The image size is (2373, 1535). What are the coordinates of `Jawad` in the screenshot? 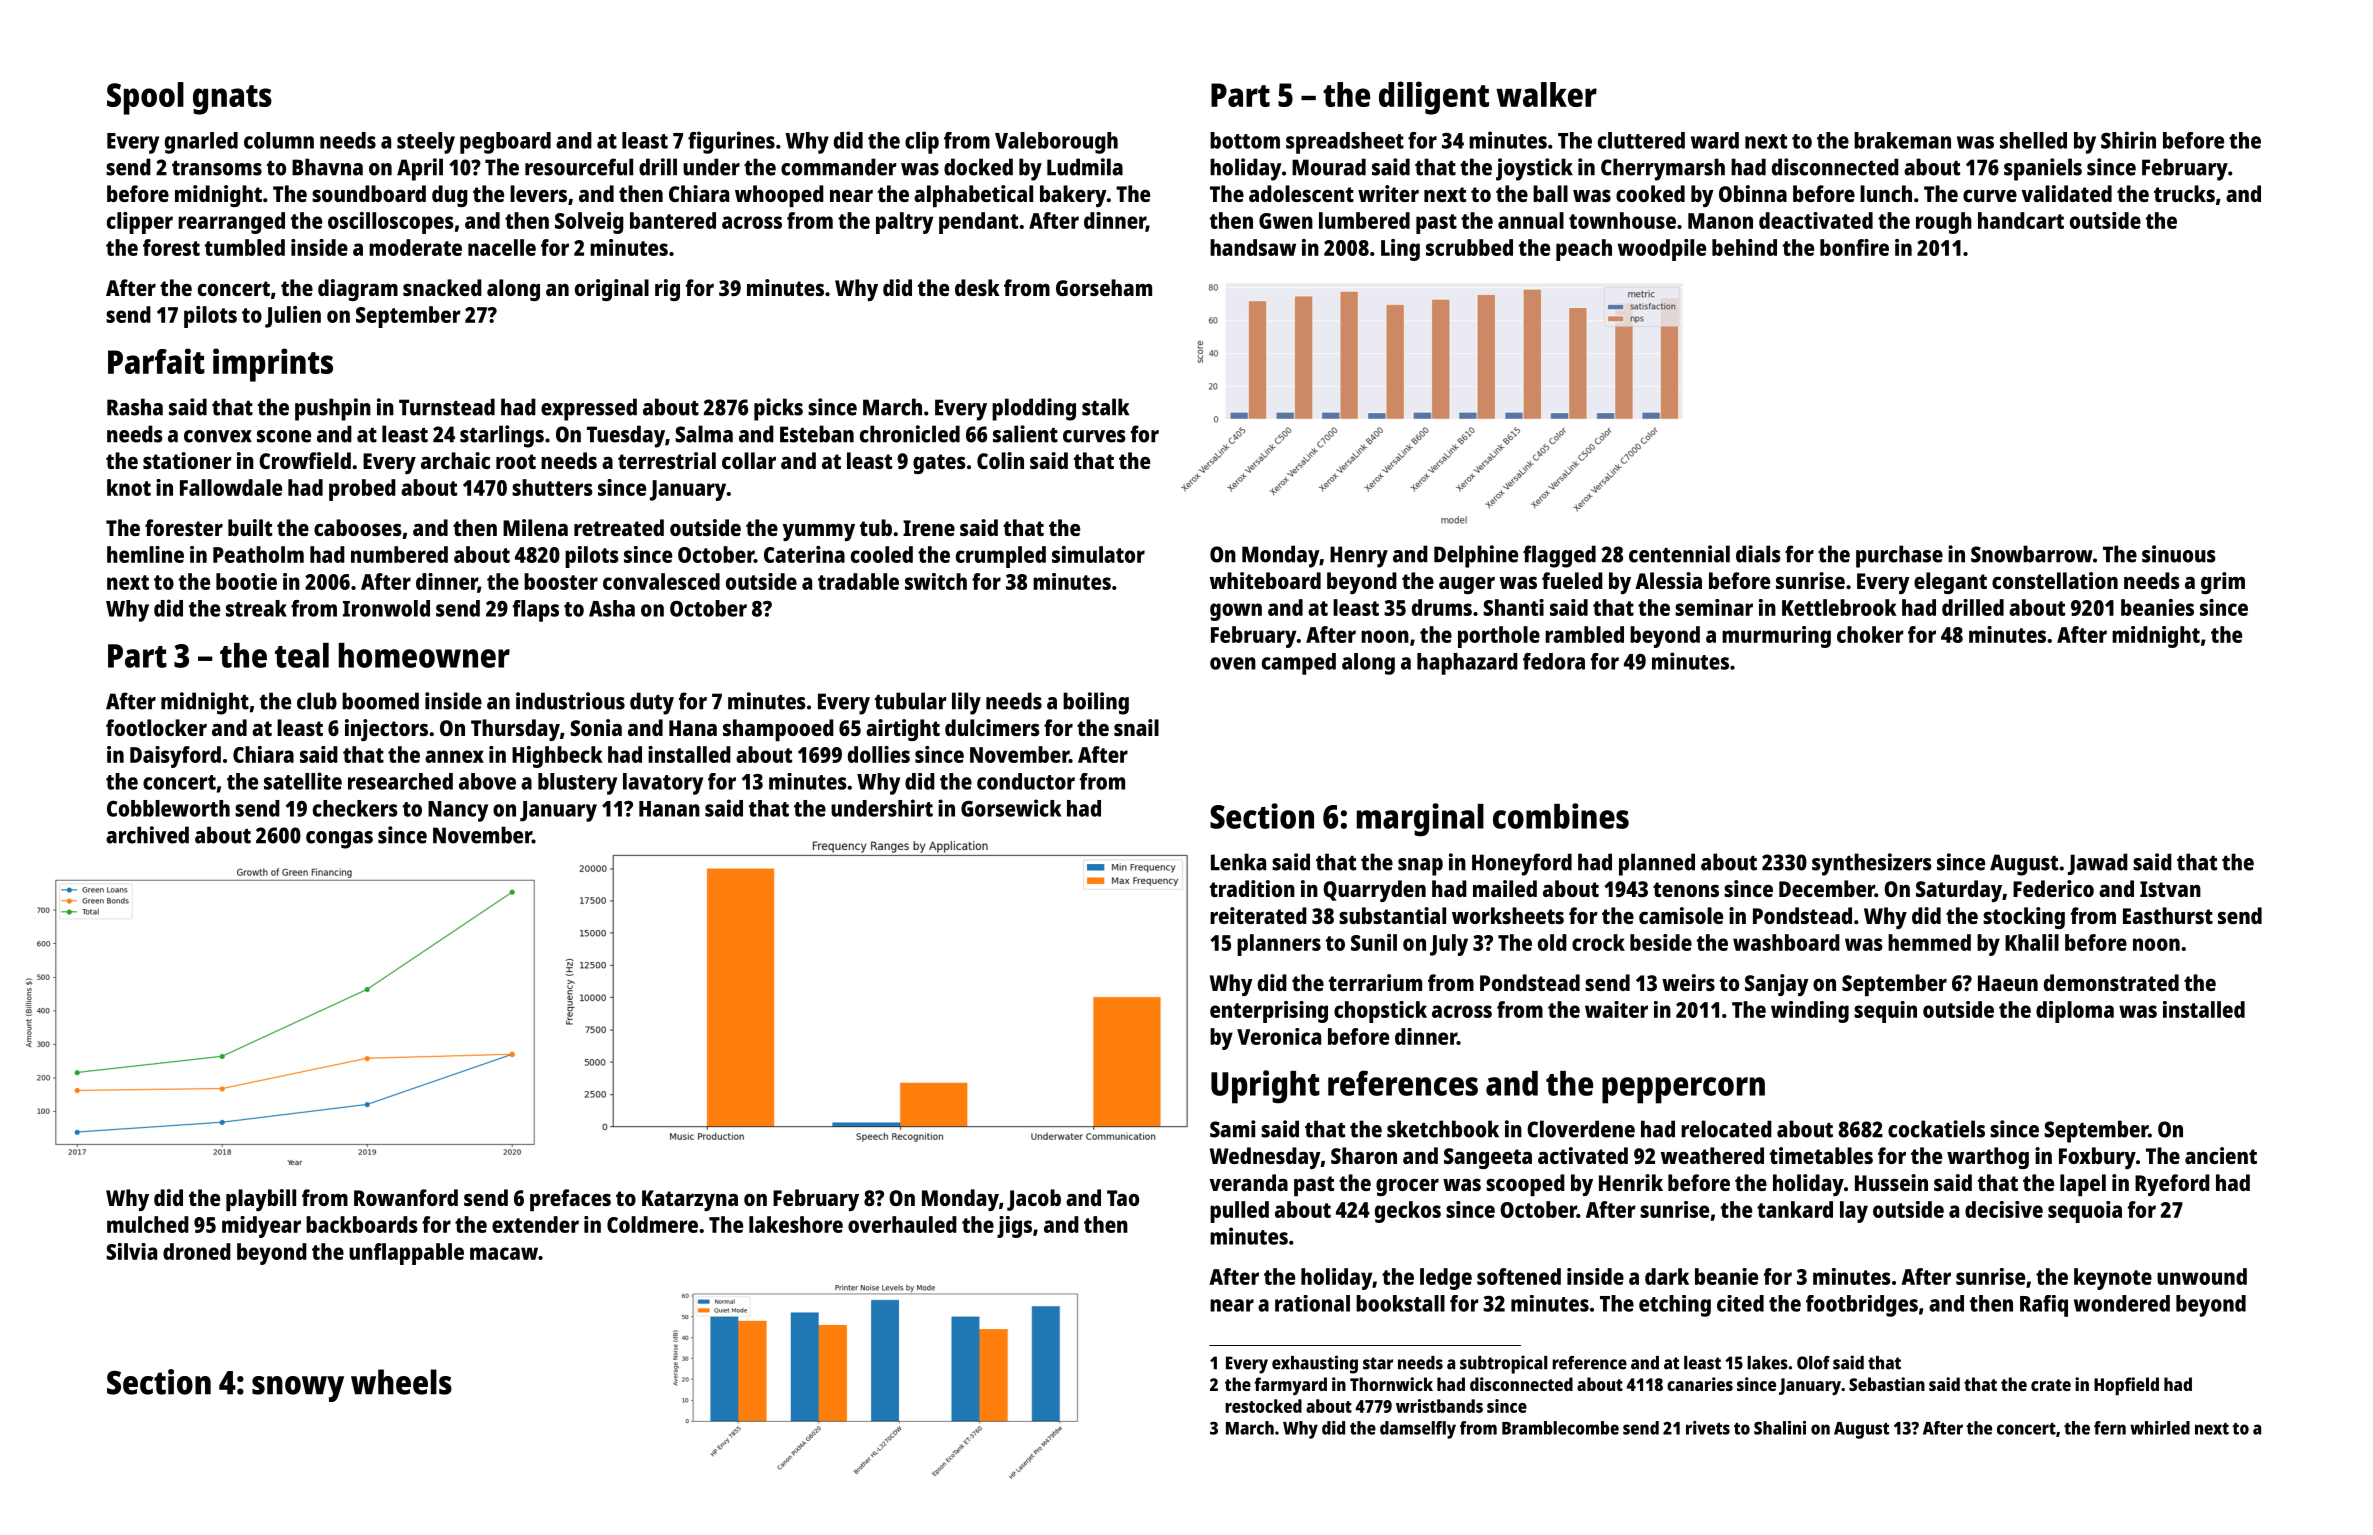 It's located at (2098, 864).
